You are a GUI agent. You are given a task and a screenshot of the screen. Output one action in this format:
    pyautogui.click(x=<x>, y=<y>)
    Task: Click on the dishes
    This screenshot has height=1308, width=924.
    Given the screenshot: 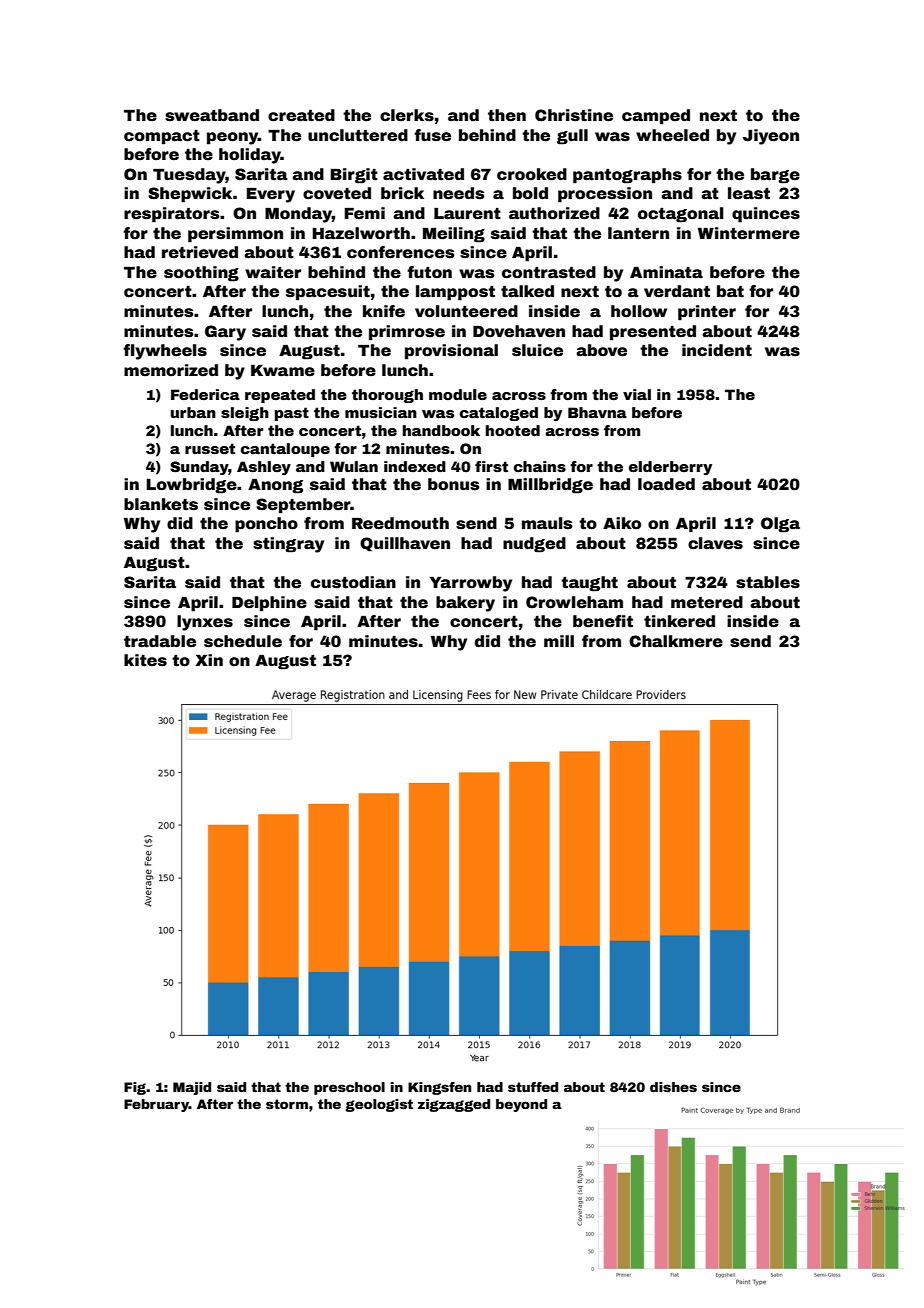 What is the action you would take?
    pyautogui.click(x=673, y=1087)
